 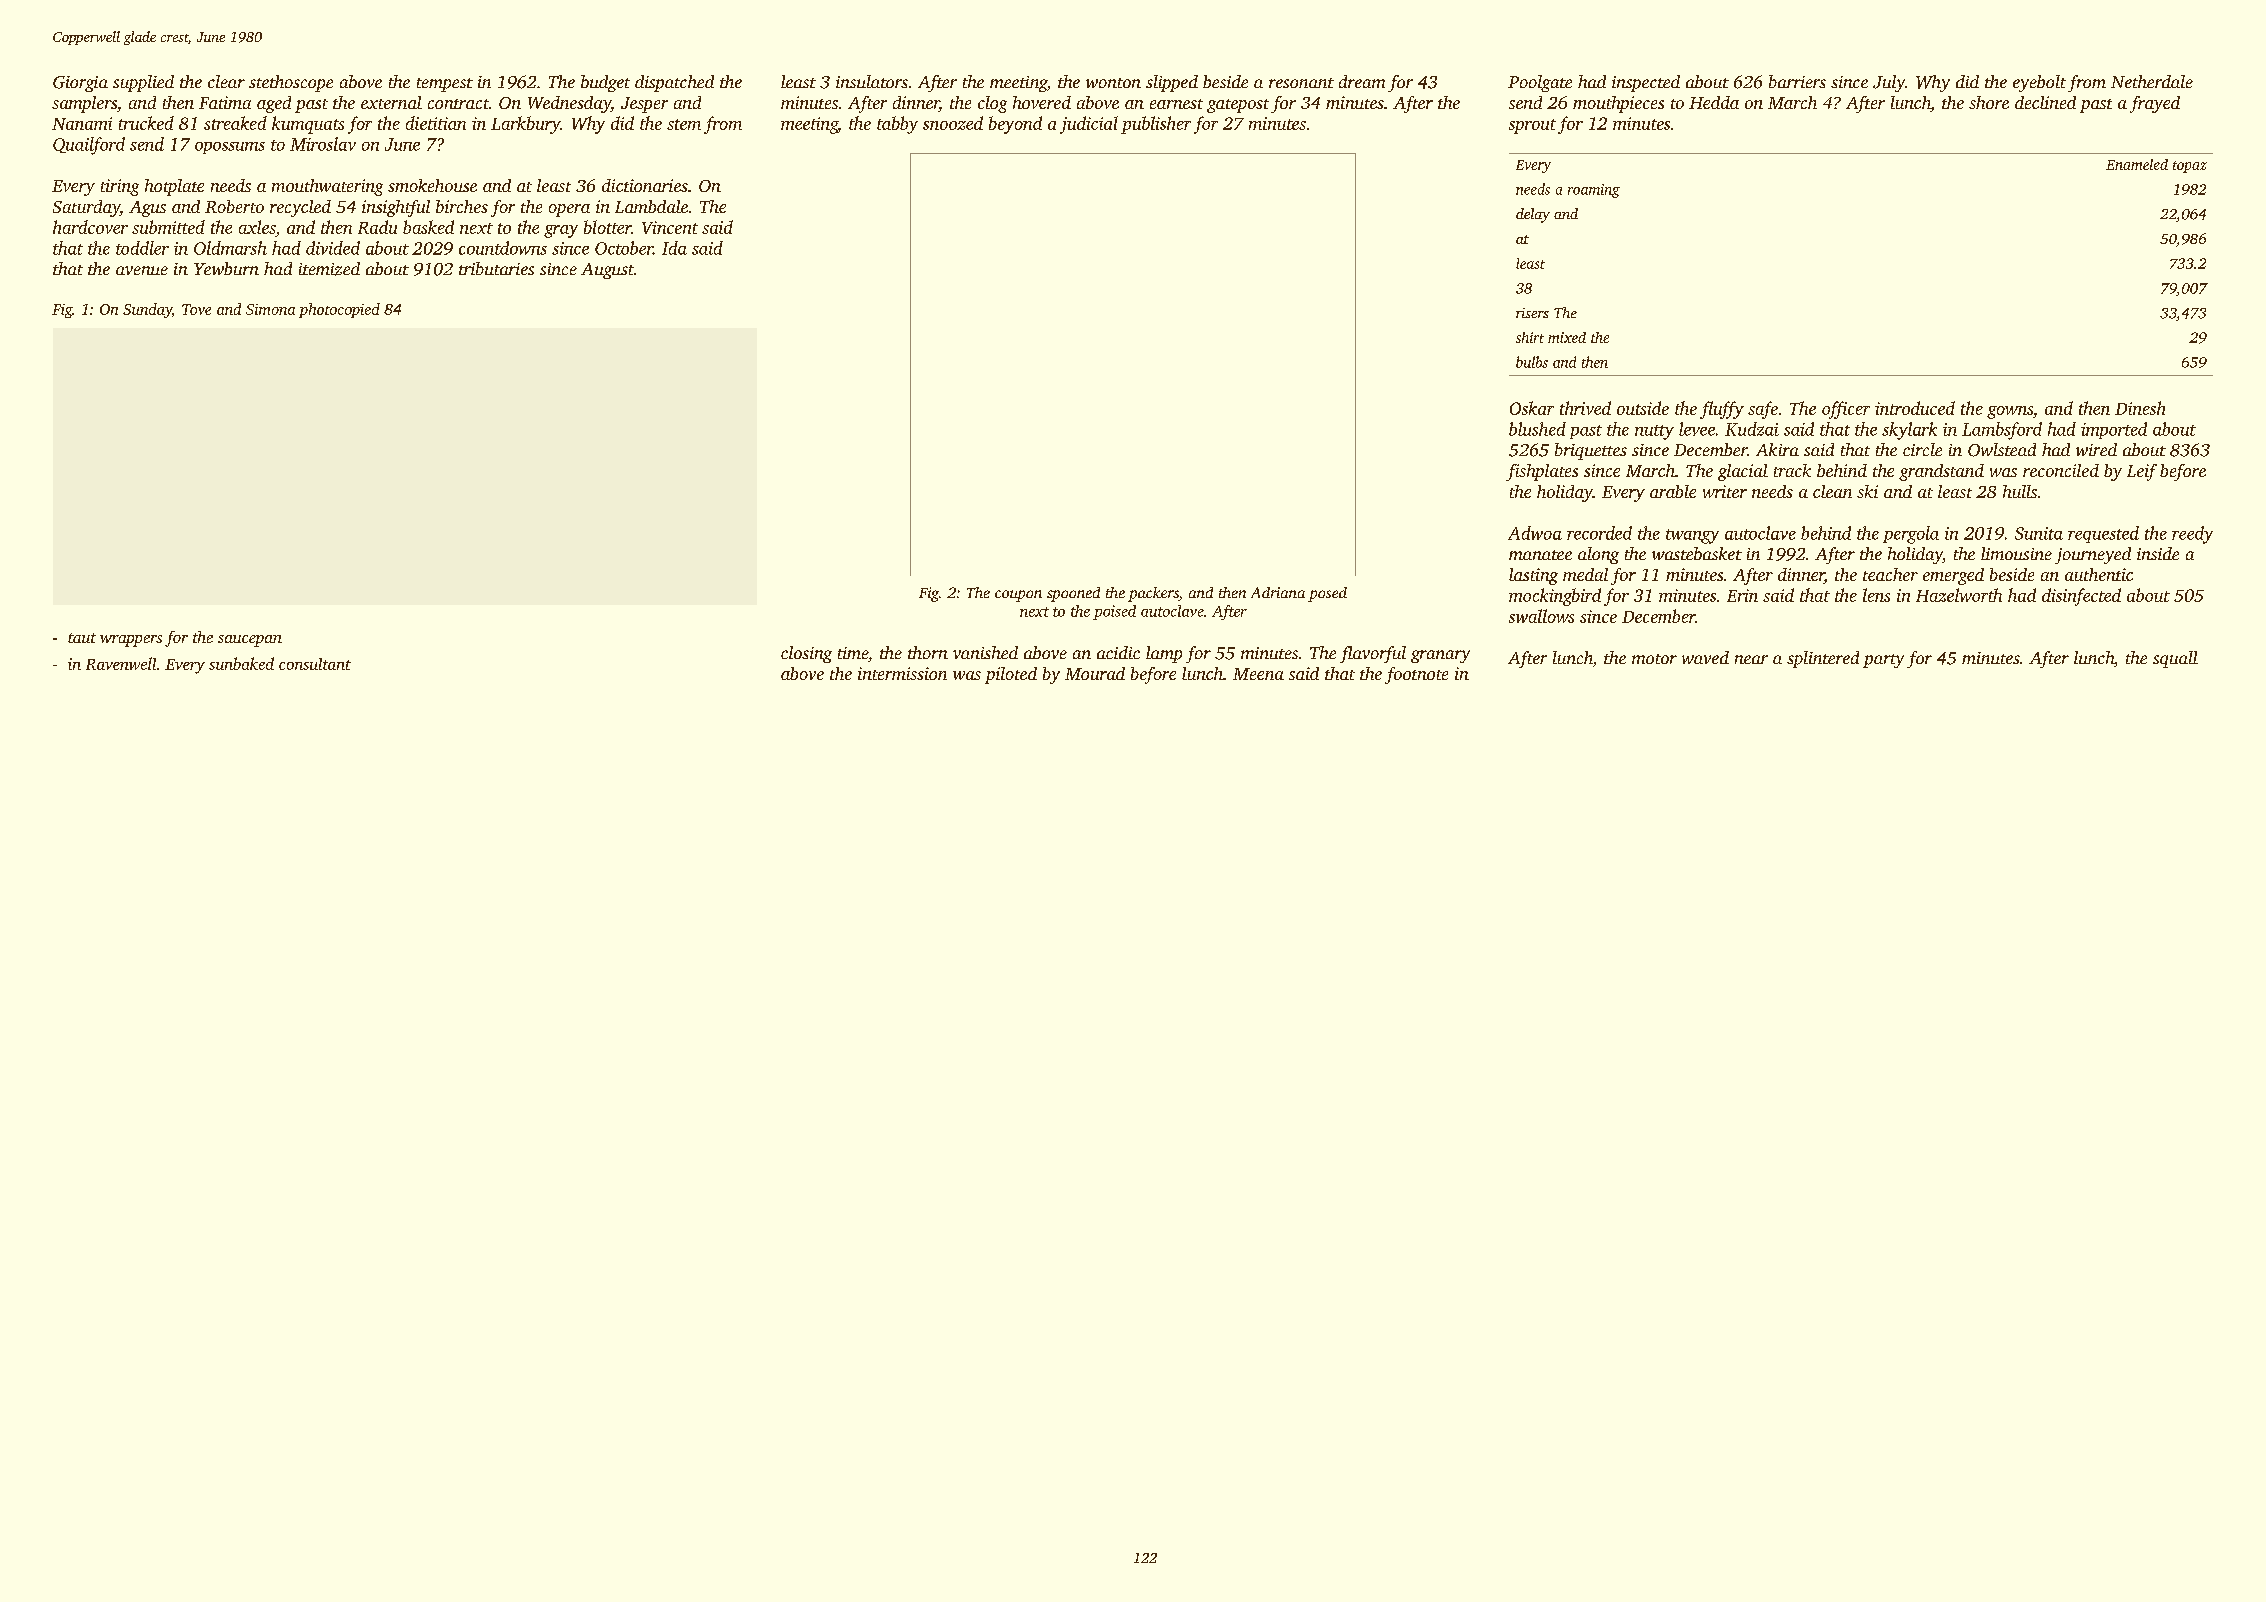 What do you see at coordinates (82, 638) in the screenshot?
I see `taut` at bounding box center [82, 638].
